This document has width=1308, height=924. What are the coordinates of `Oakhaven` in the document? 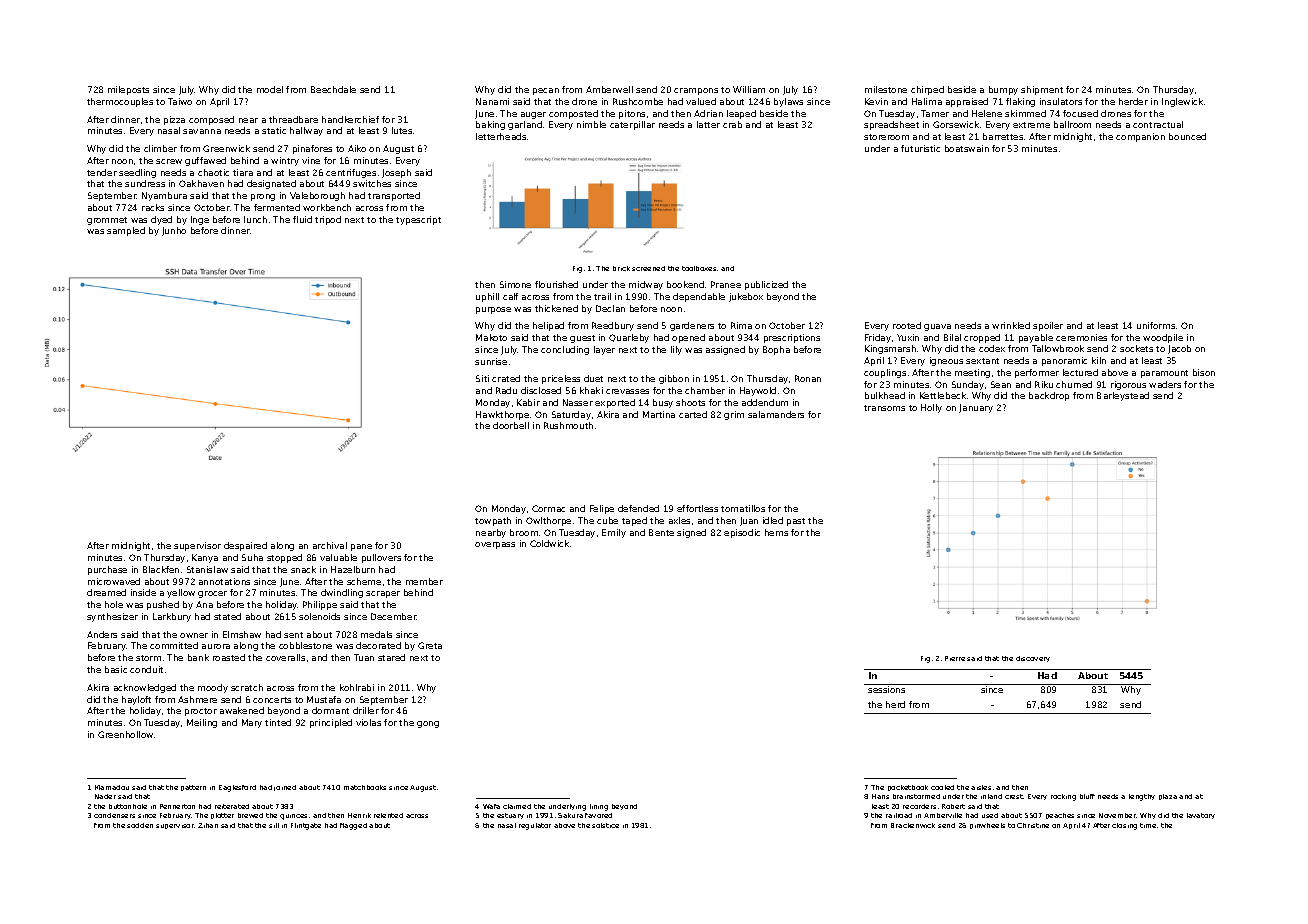 It's located at (201, 183).
